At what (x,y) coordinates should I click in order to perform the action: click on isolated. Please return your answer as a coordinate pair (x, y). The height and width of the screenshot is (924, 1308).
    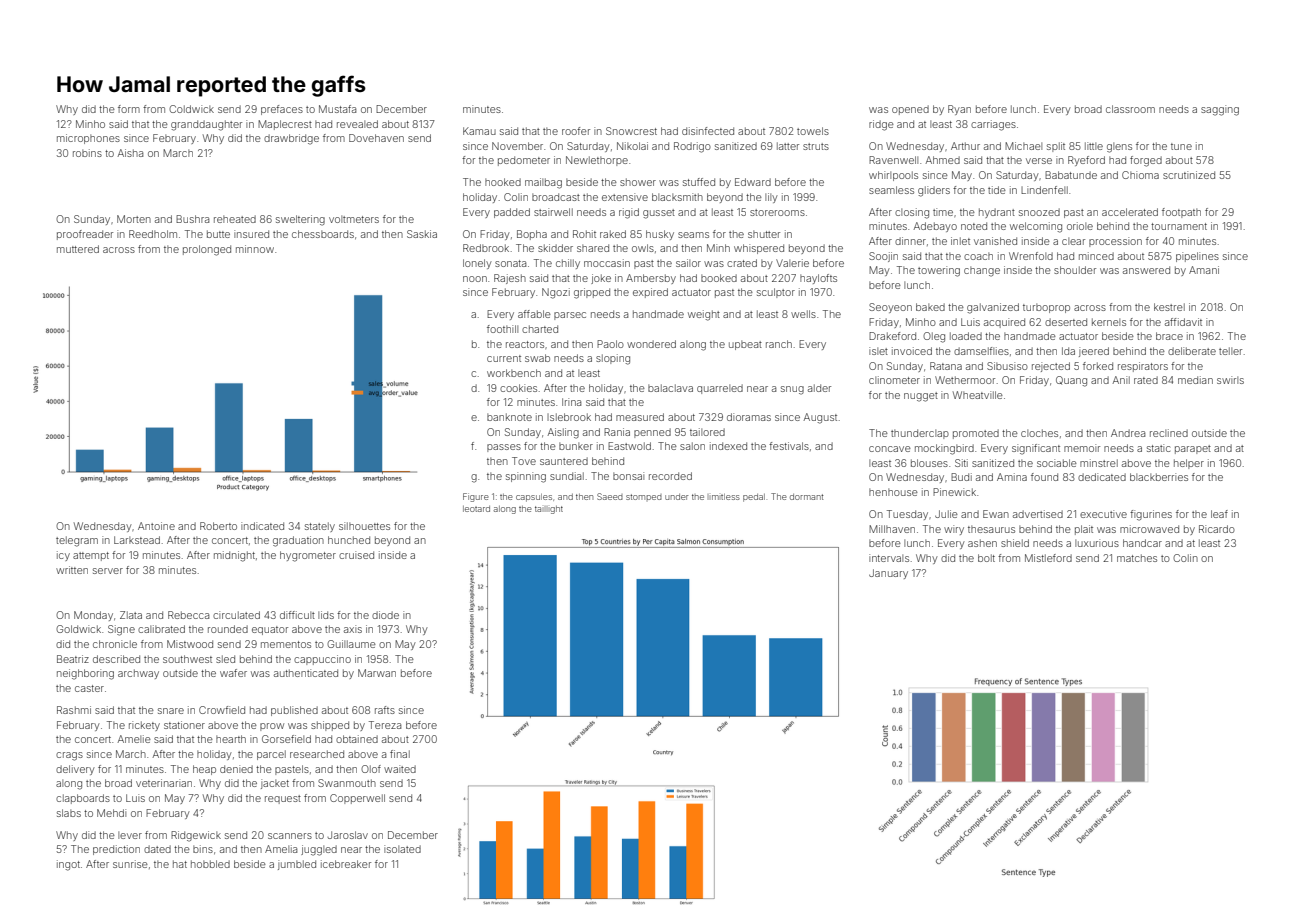
    Looking at the image, I should click on (402, 849).
